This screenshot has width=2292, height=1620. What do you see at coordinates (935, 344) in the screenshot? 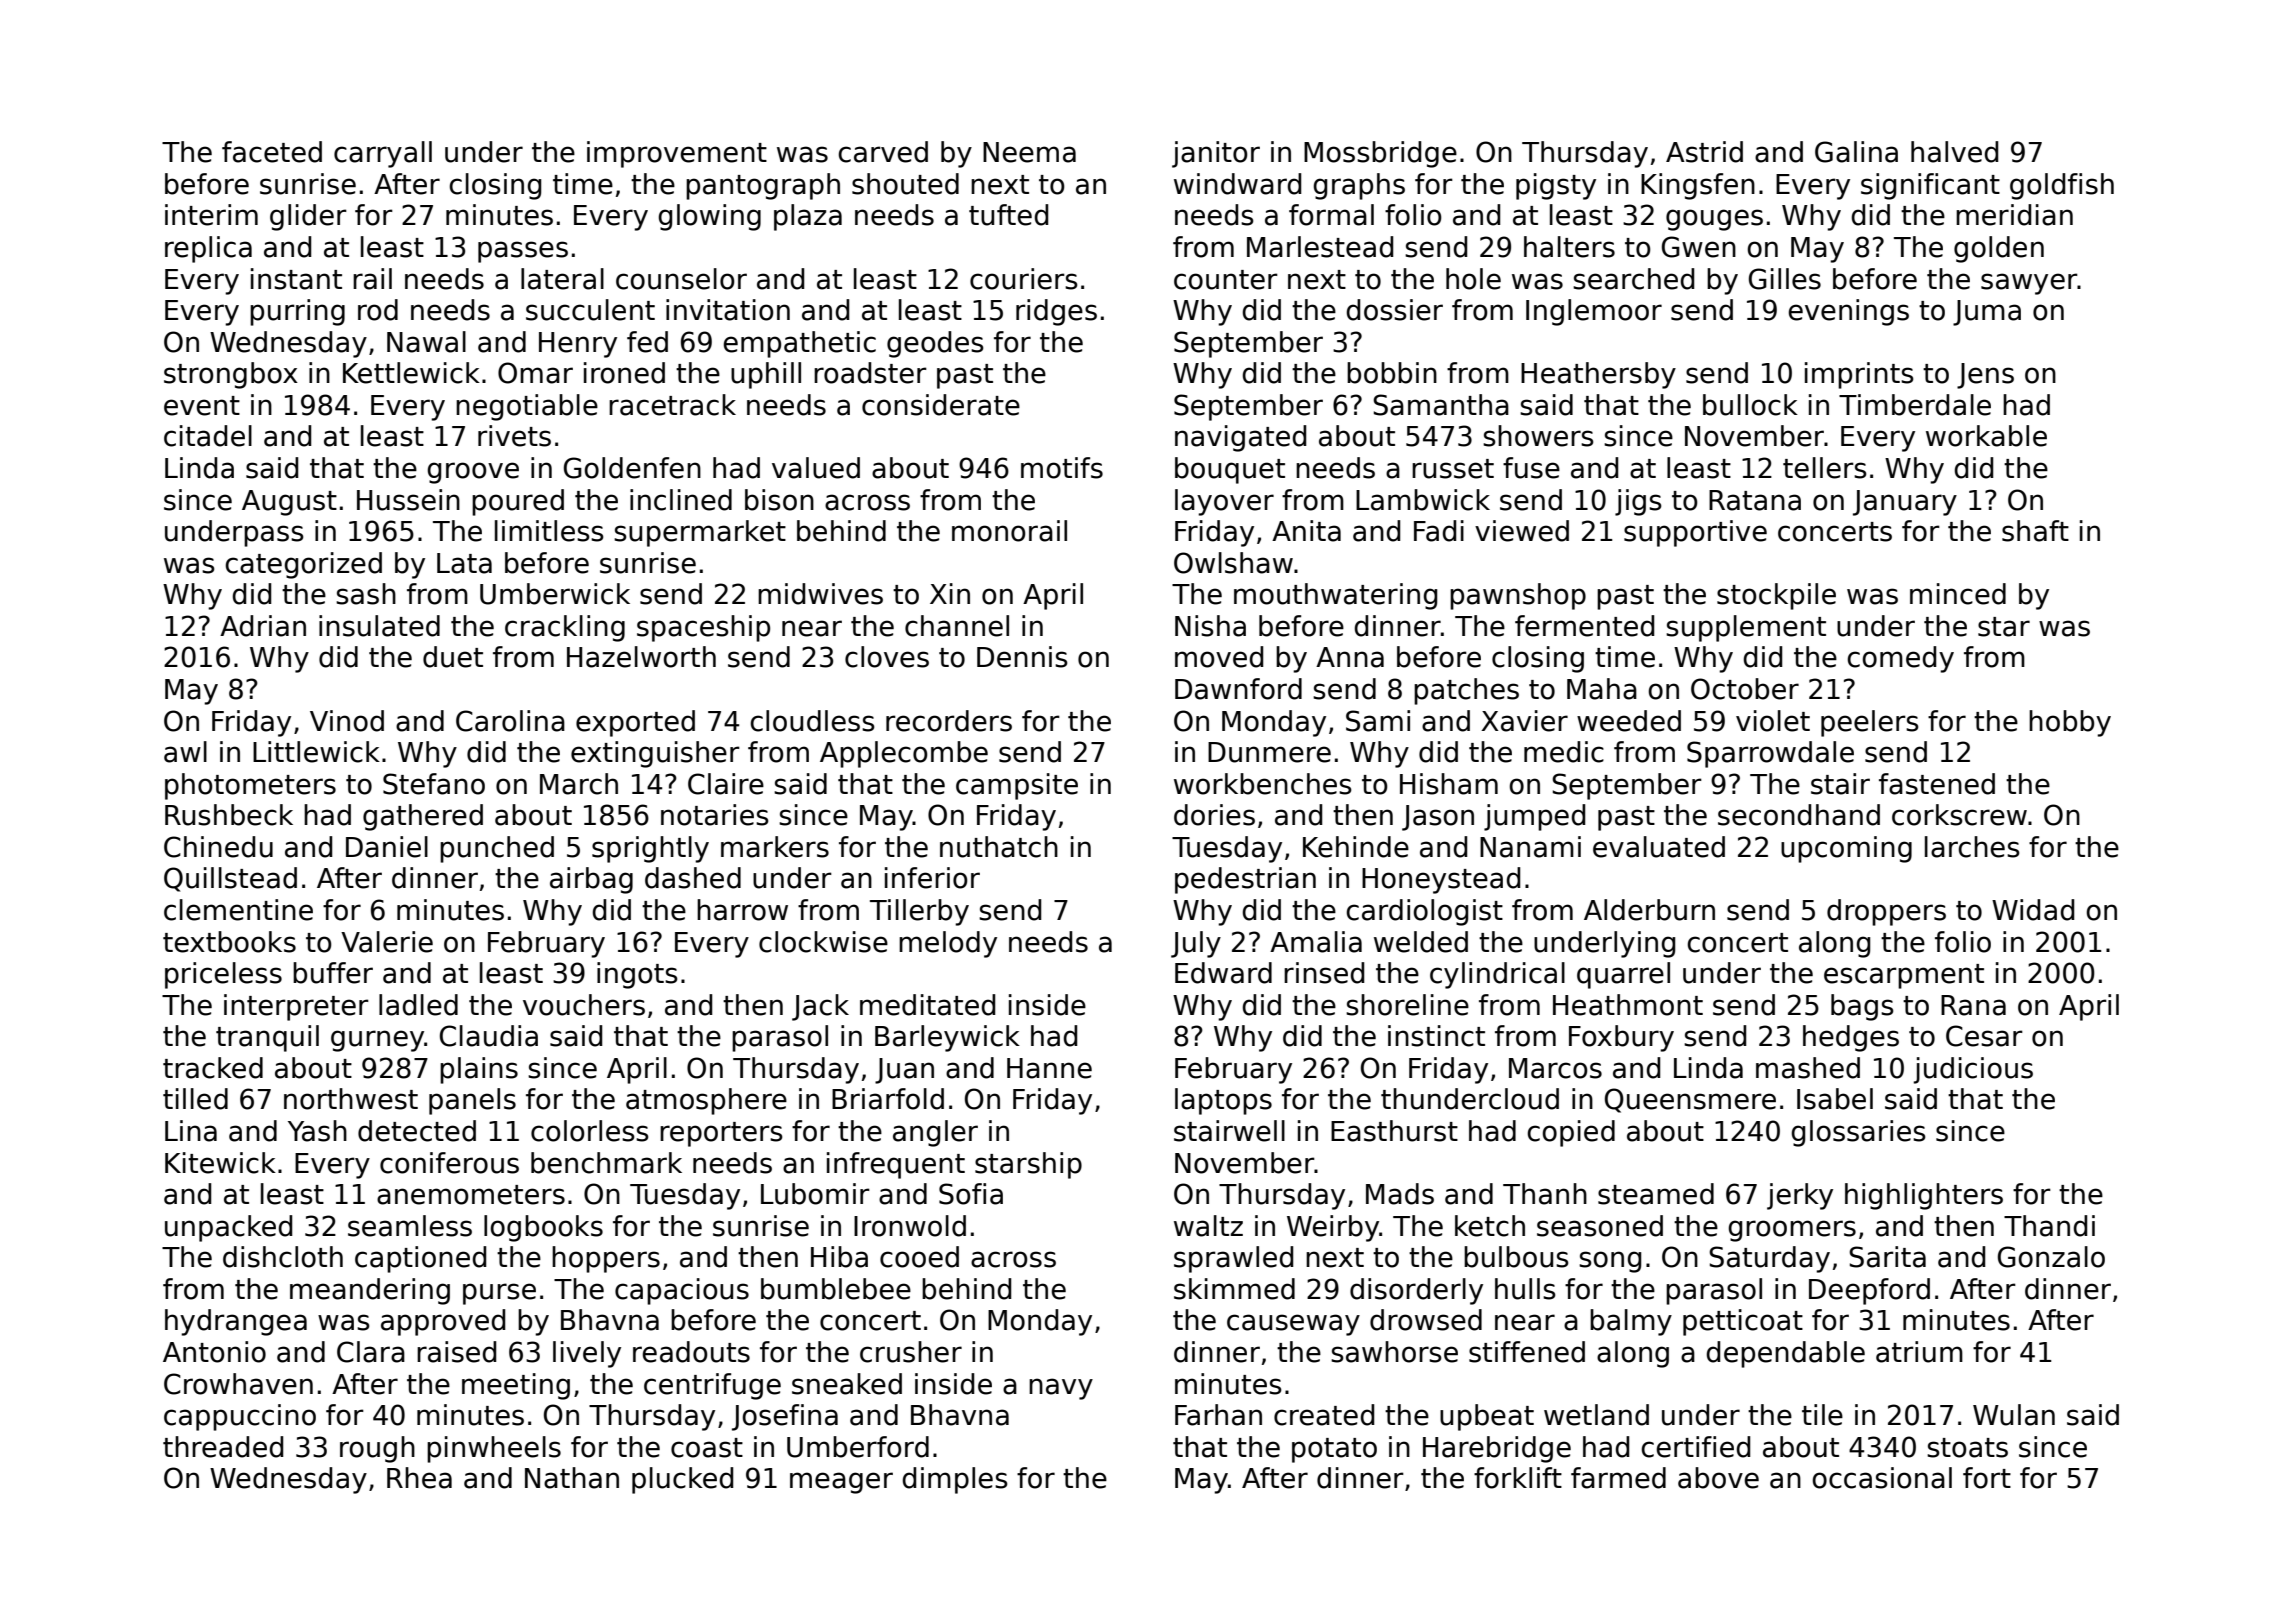
I see `geodes` at bounding box center [935, 344].
